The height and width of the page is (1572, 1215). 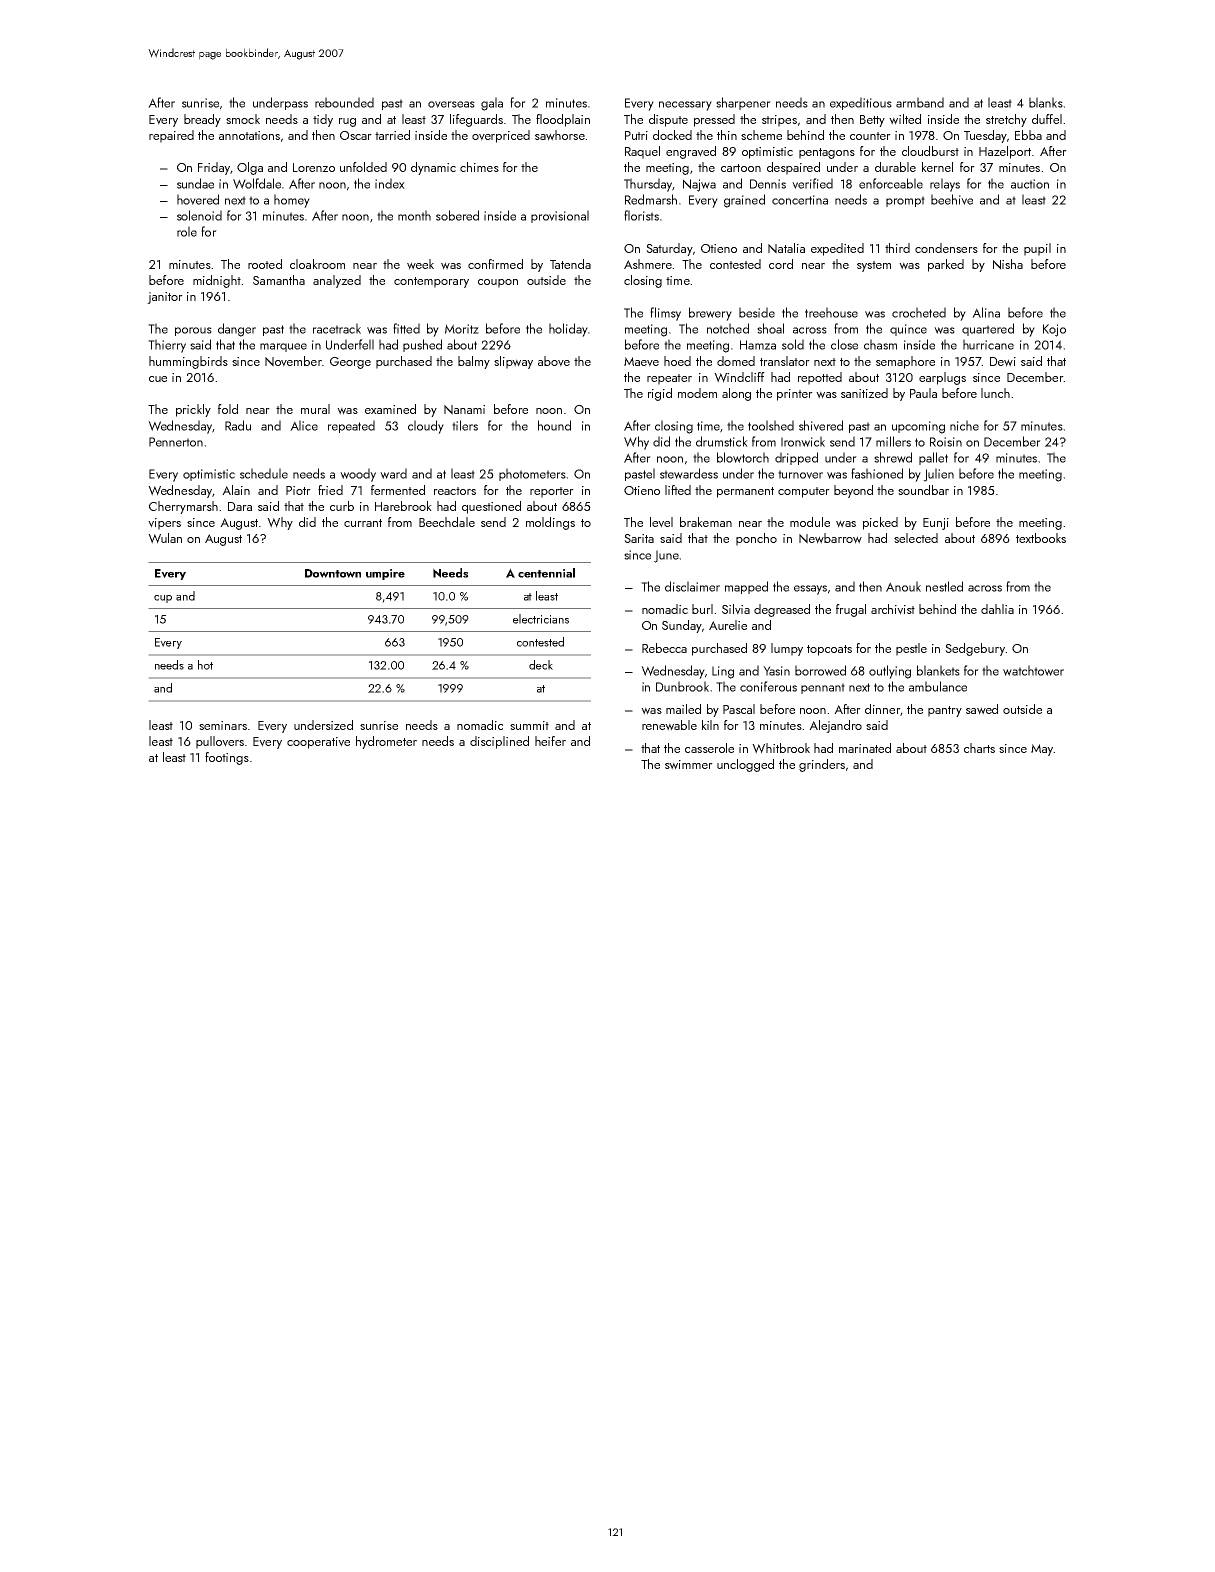 I want to click on cue, so click(x=158, y=379).
